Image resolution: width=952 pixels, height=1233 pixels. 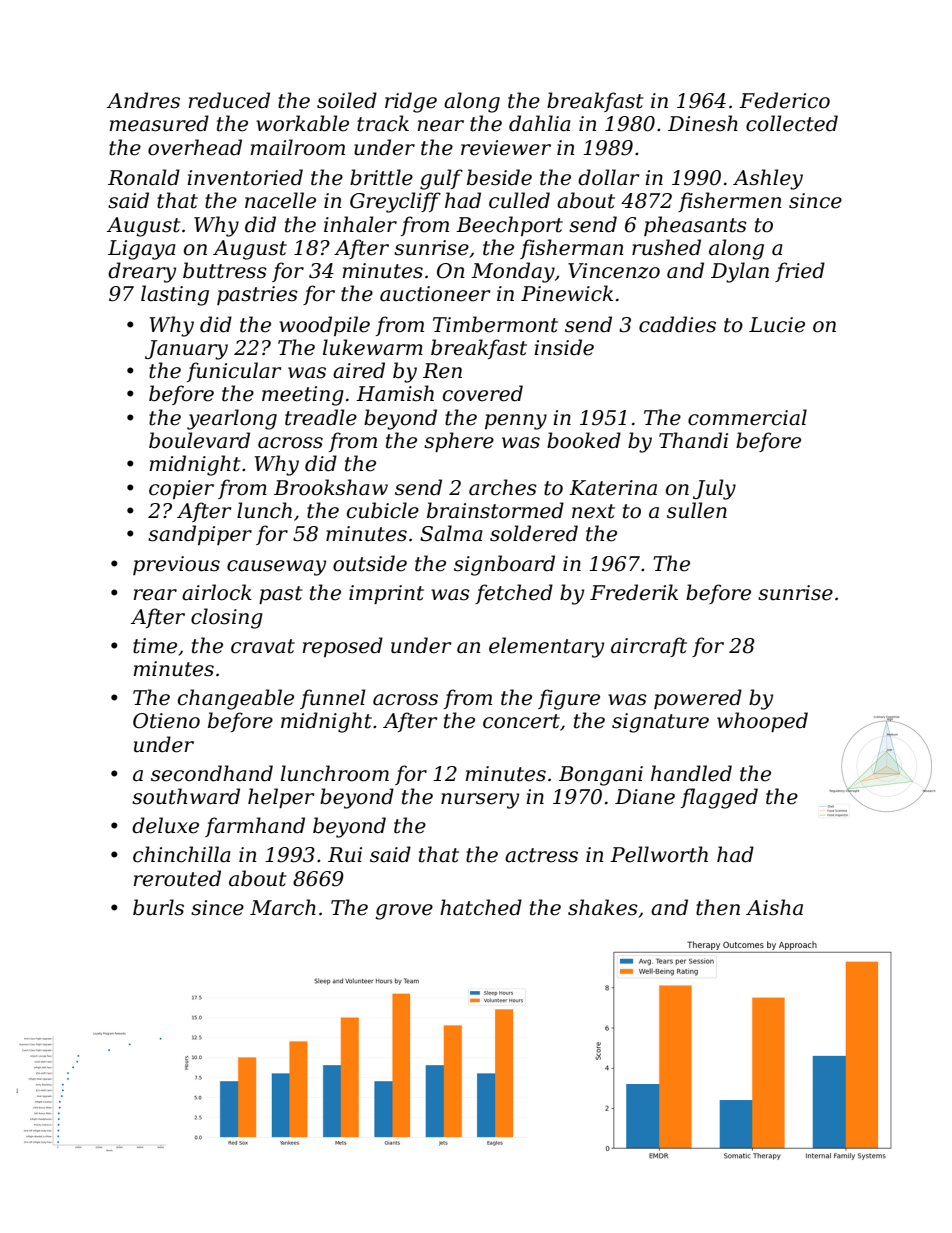 What do you see at coordinates (762, 722) in the image?
I see `whooped` at bounding box center [762, 722].
